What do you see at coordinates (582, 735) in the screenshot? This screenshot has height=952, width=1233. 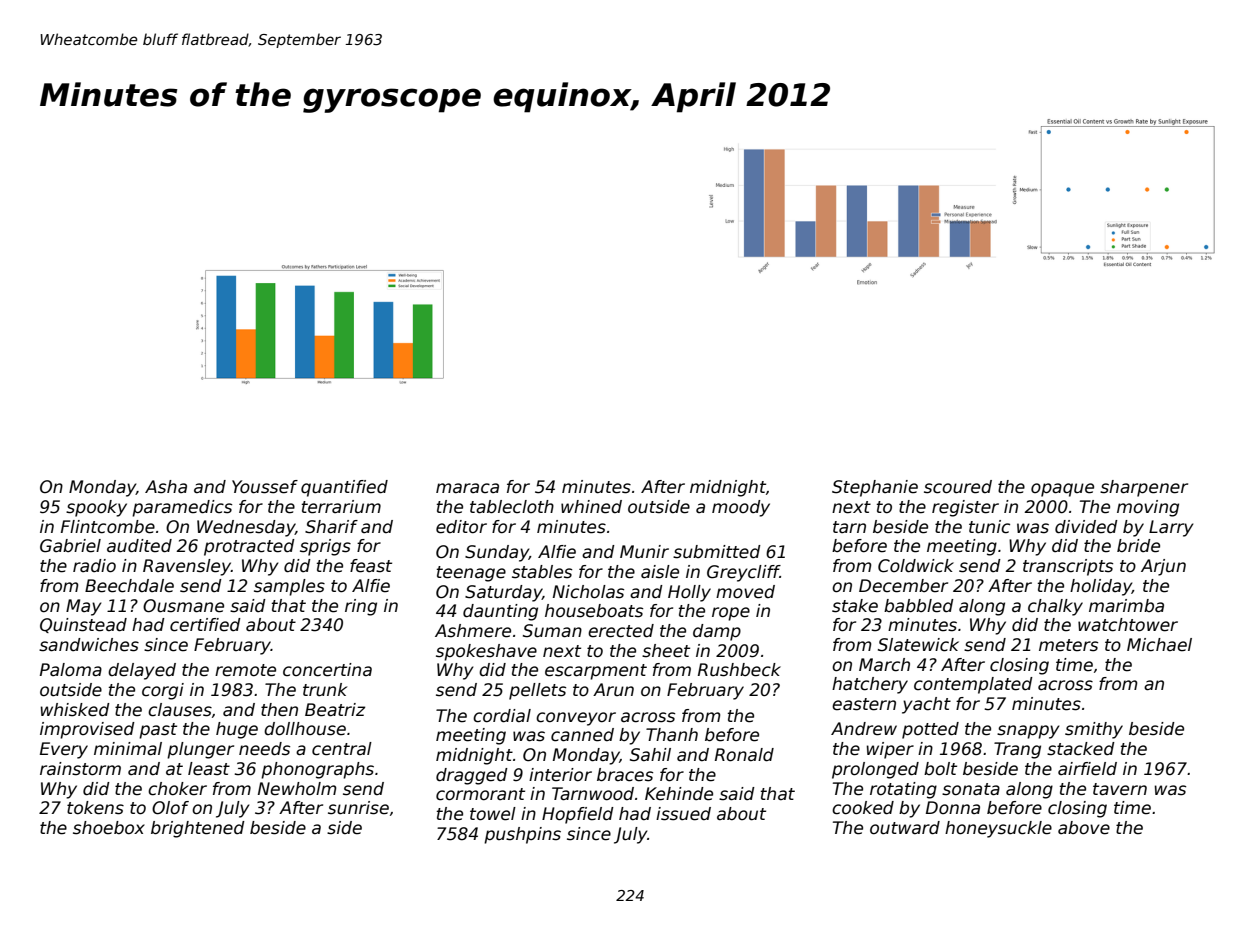 I see `canned` at bounding box center [582, 735].
